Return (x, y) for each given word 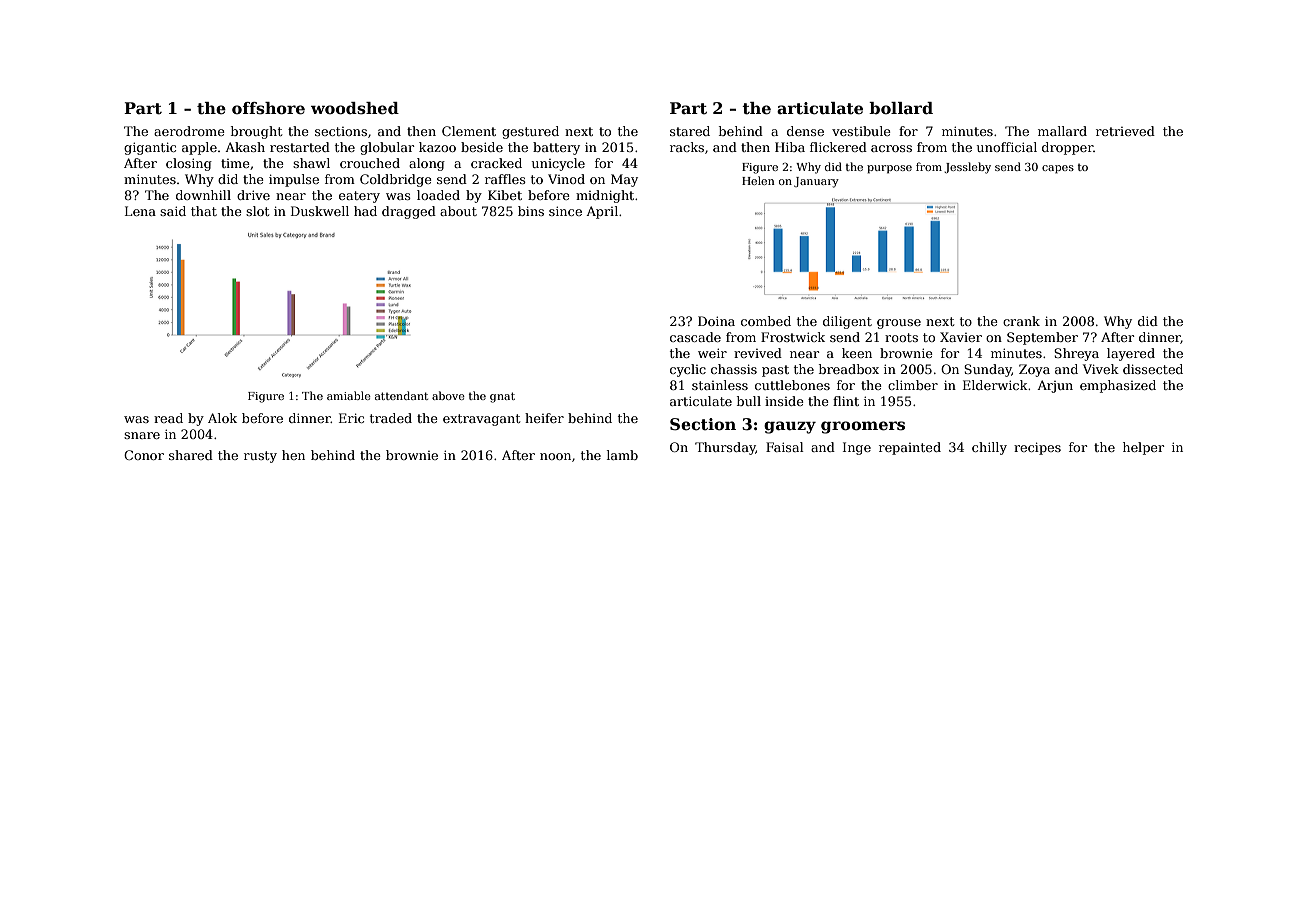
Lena (140, 211)
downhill (203, 195)
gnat (502, 397)
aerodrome (189, 131)
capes (1058, 169)
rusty (260, 457)
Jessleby (967, 168)
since (565, 211)
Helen (758, 180)
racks (687, 147)
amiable (349, 395)
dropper (1068, 148)
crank (1021, 321)
